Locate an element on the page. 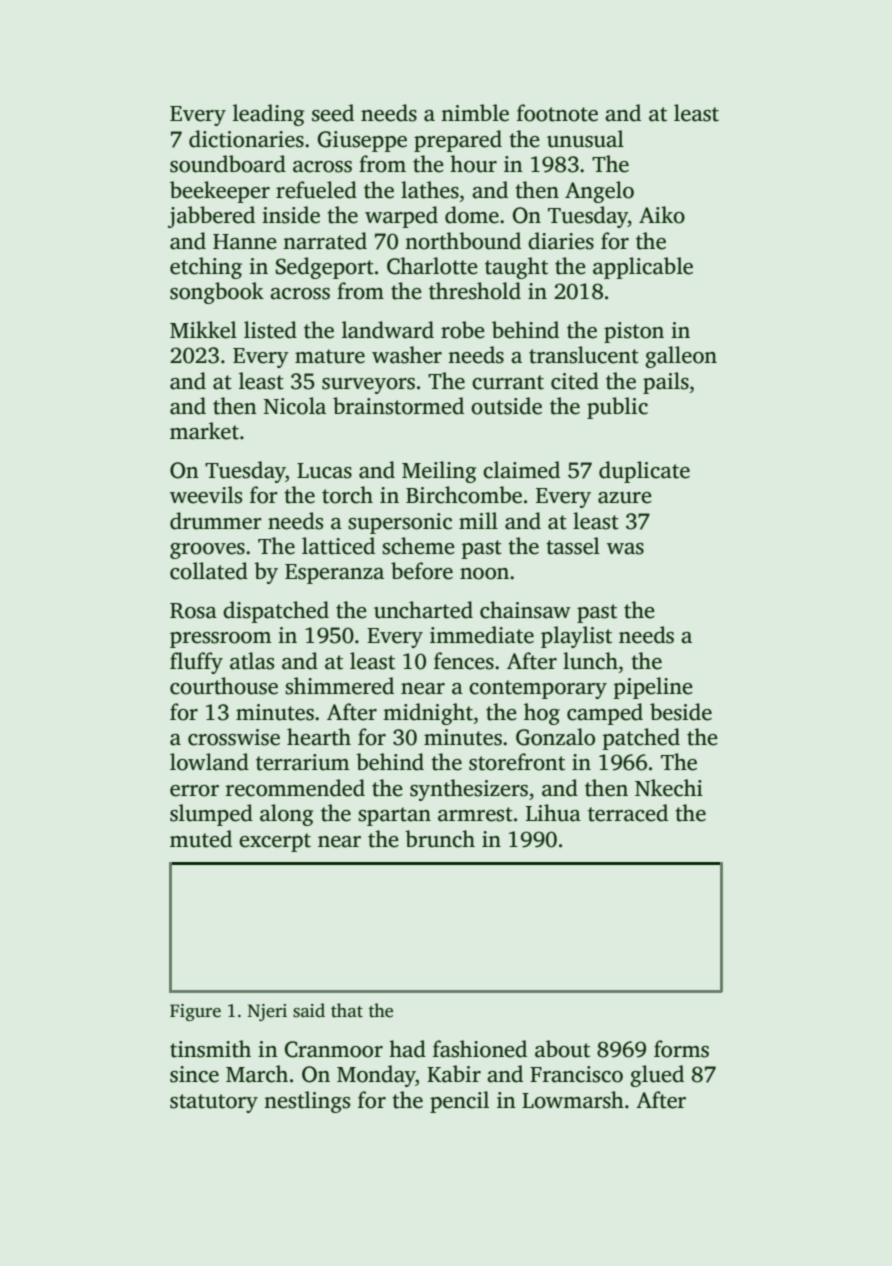 This image has height=1266, width=892. Sedgeport is located at coordinates (325, 268).
